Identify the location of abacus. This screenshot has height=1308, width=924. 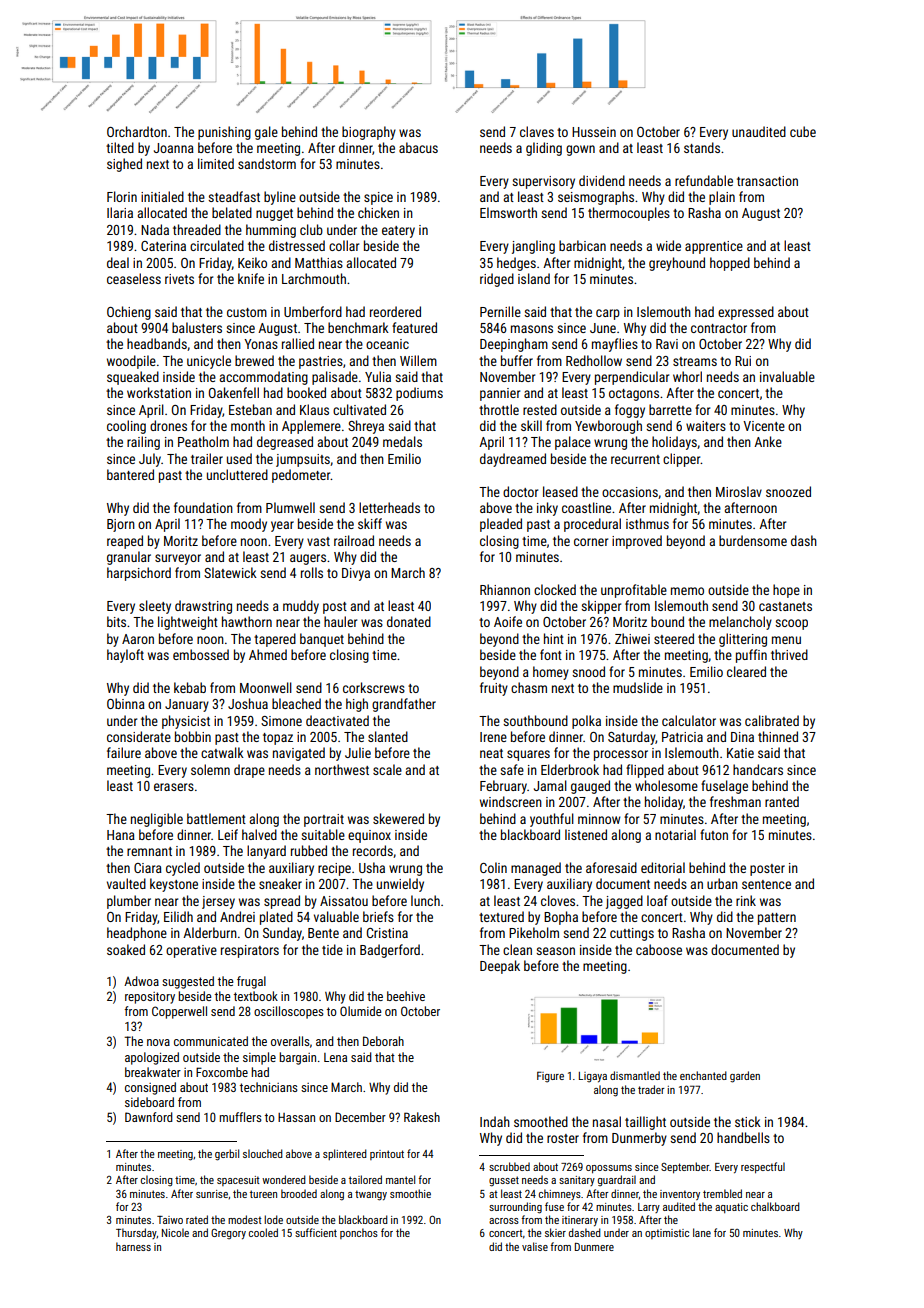
(418, 147).
